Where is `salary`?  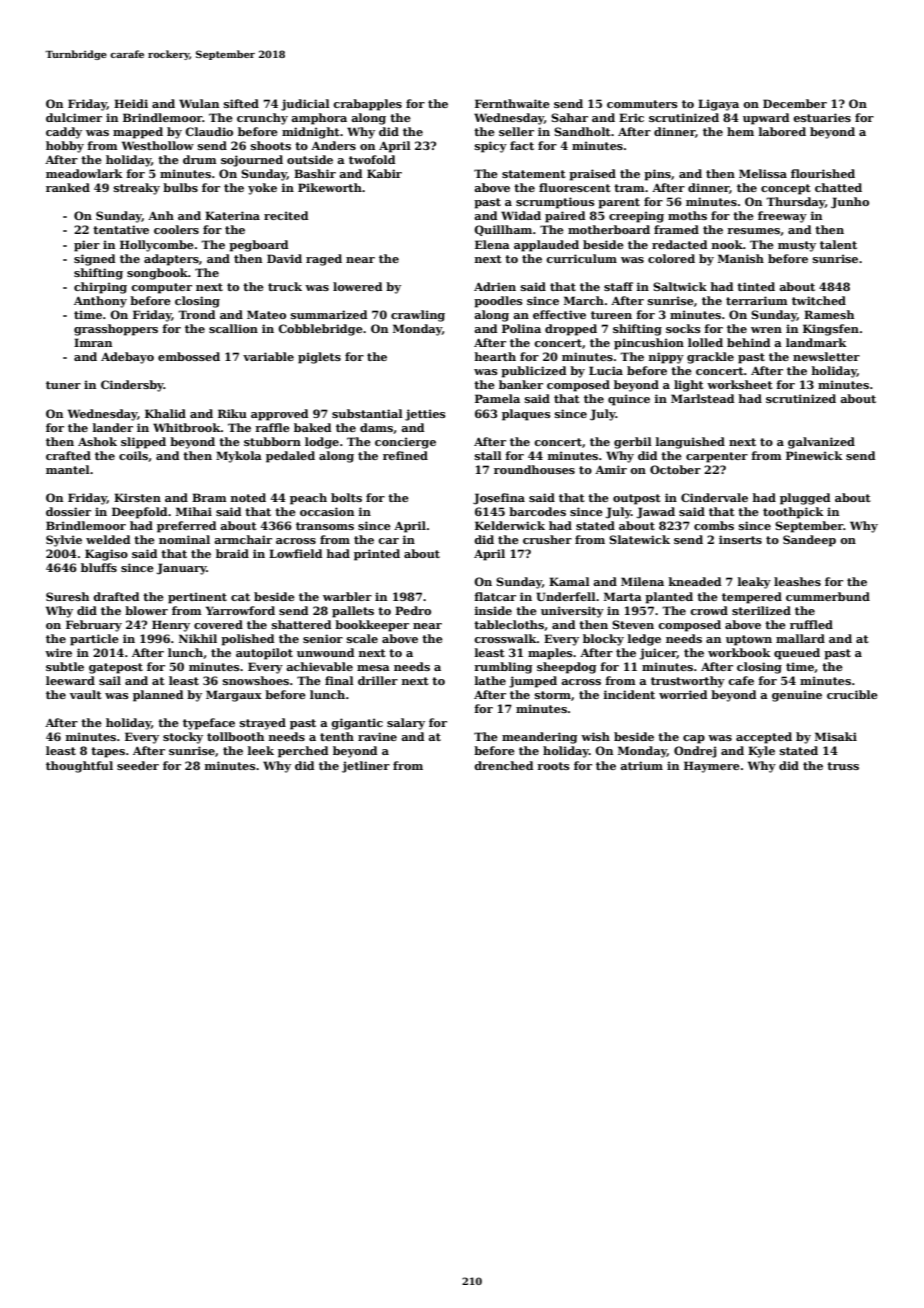
salary is located at coordinates (406, 724).
